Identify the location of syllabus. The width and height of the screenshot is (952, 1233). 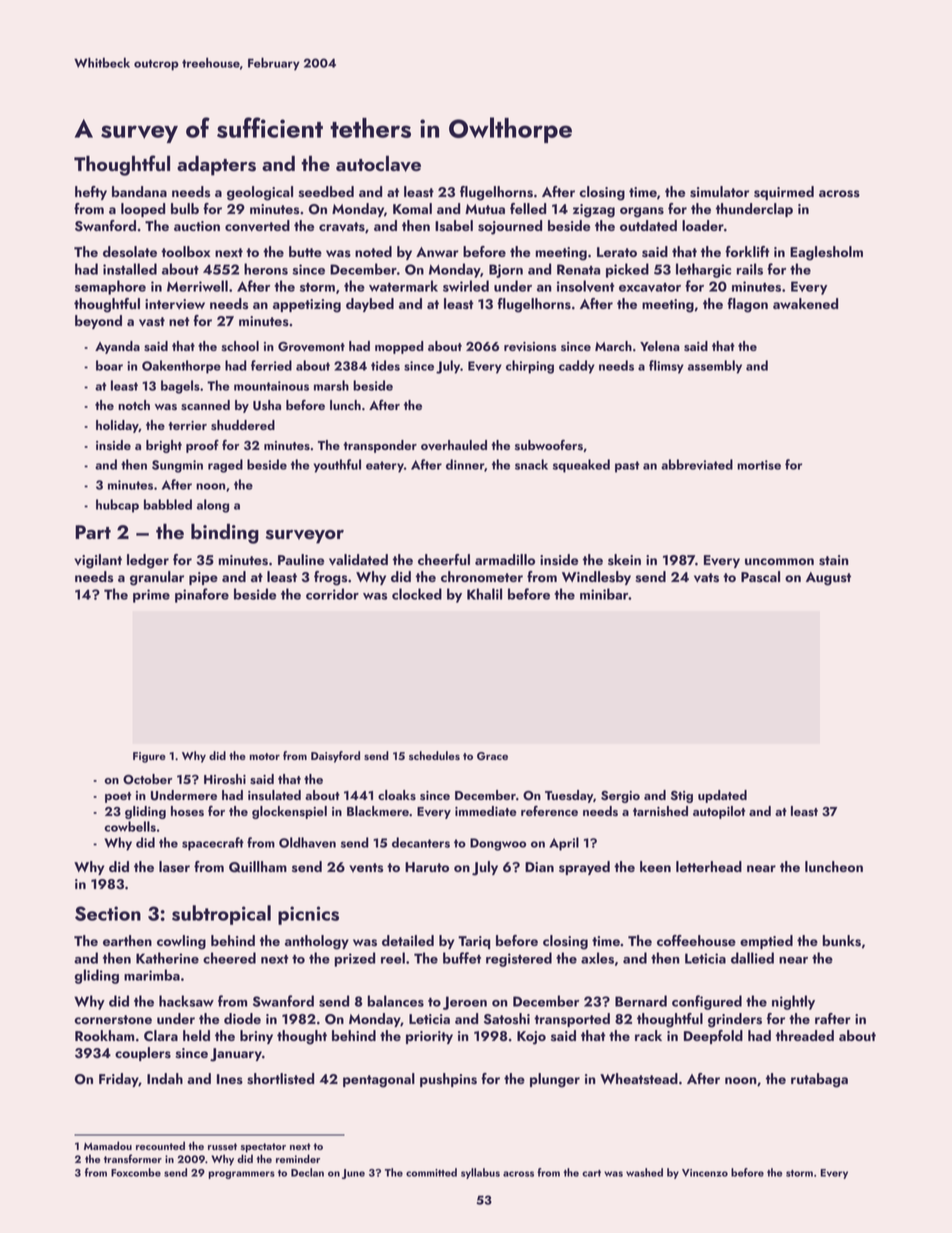
(480, 1173).
